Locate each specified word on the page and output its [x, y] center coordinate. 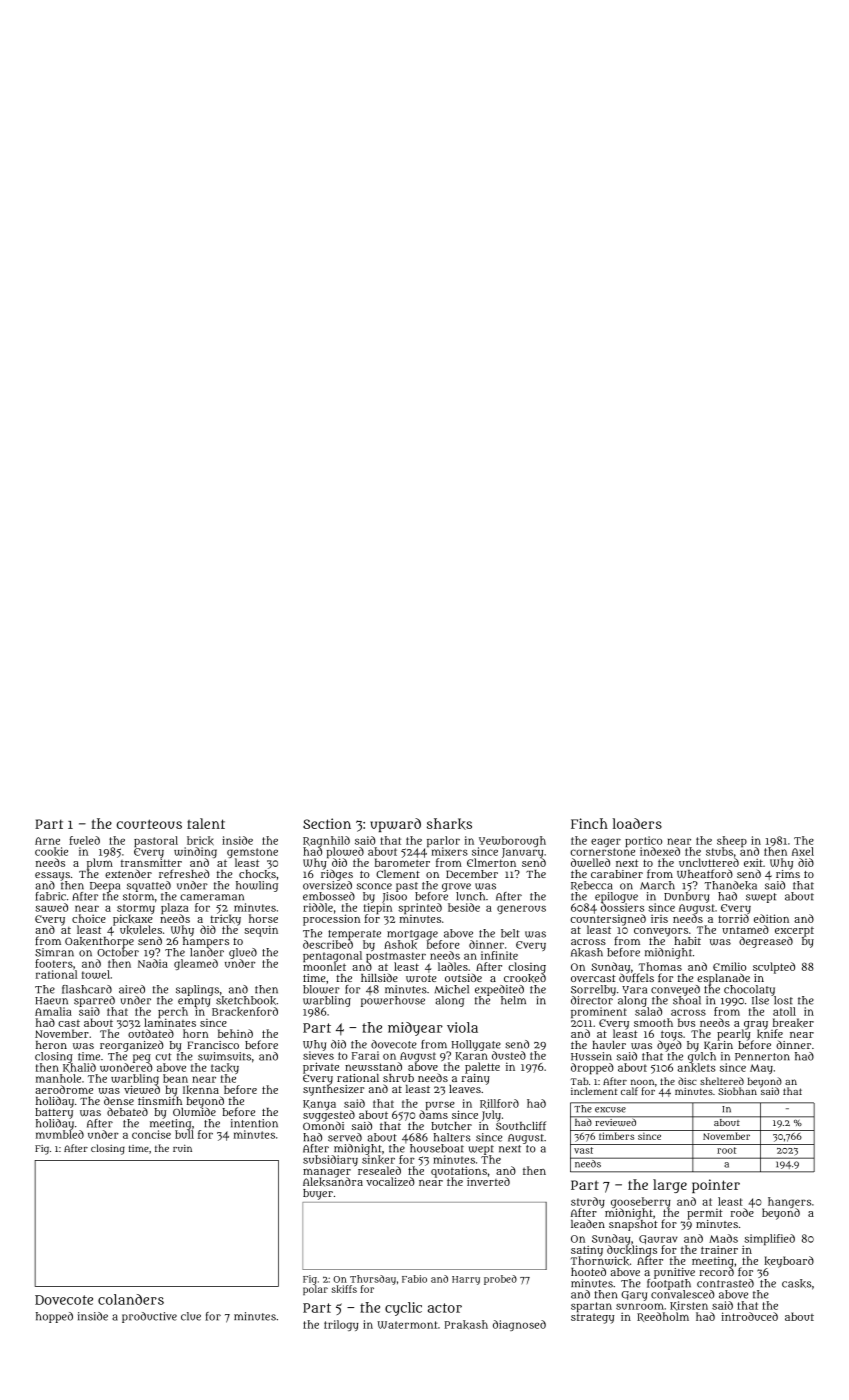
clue [191, 1316]
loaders [637, 823]
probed [500, 1280]
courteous [149, 824]
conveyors [661, 932]
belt [510, 933]
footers [54, 963]
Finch [589, 823]
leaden [588, 1223]
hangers [789, 1202]
